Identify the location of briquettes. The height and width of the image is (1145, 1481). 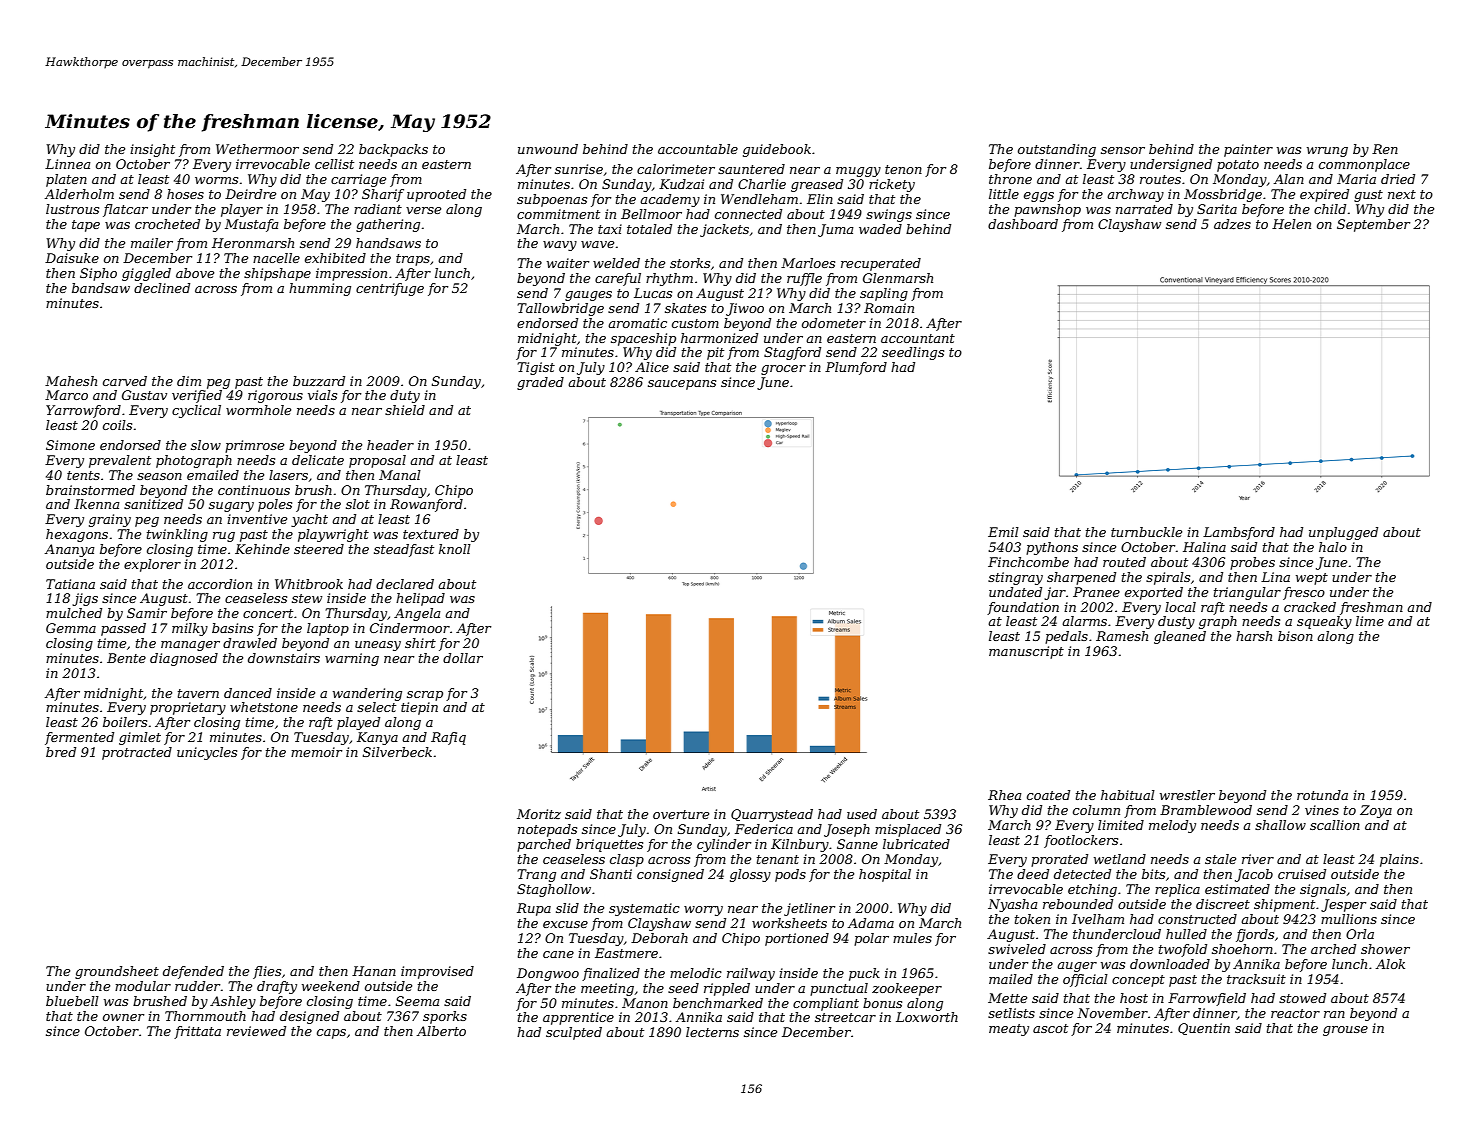
(609, 845).
